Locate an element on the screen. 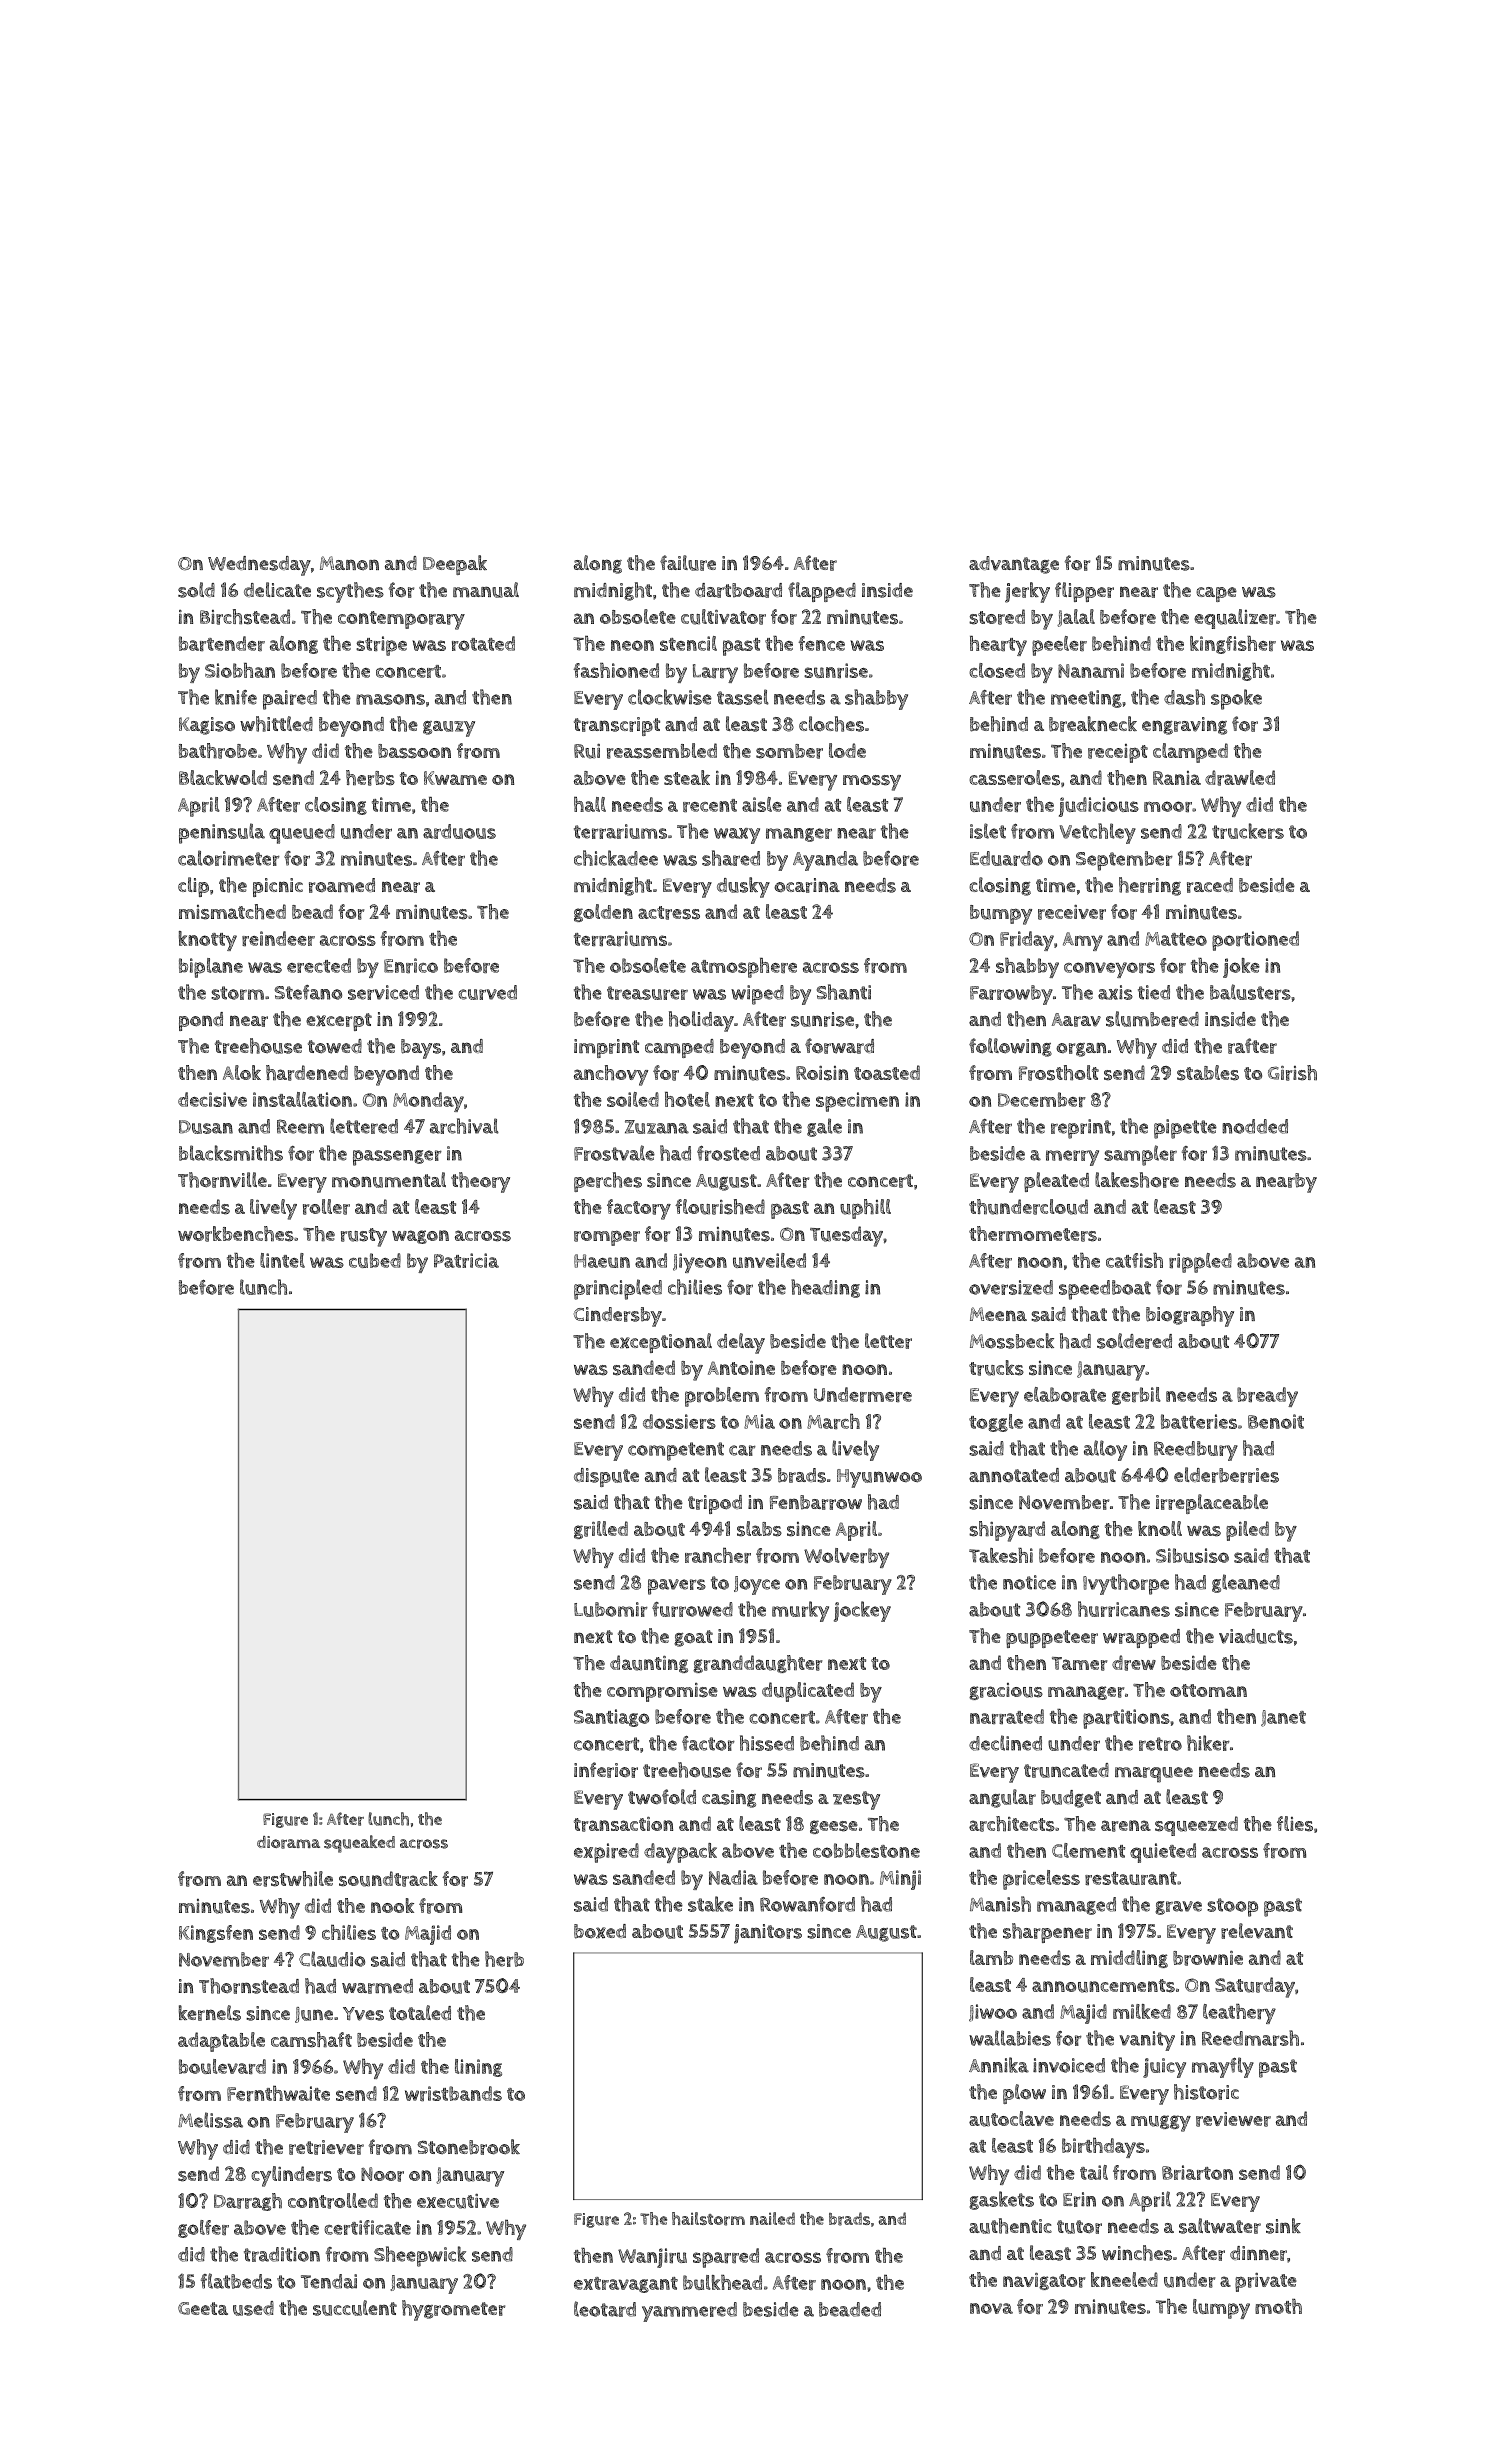 The height and width of the screenshot is (2464, 1496). herring is located at coordinates (1150, 886).
